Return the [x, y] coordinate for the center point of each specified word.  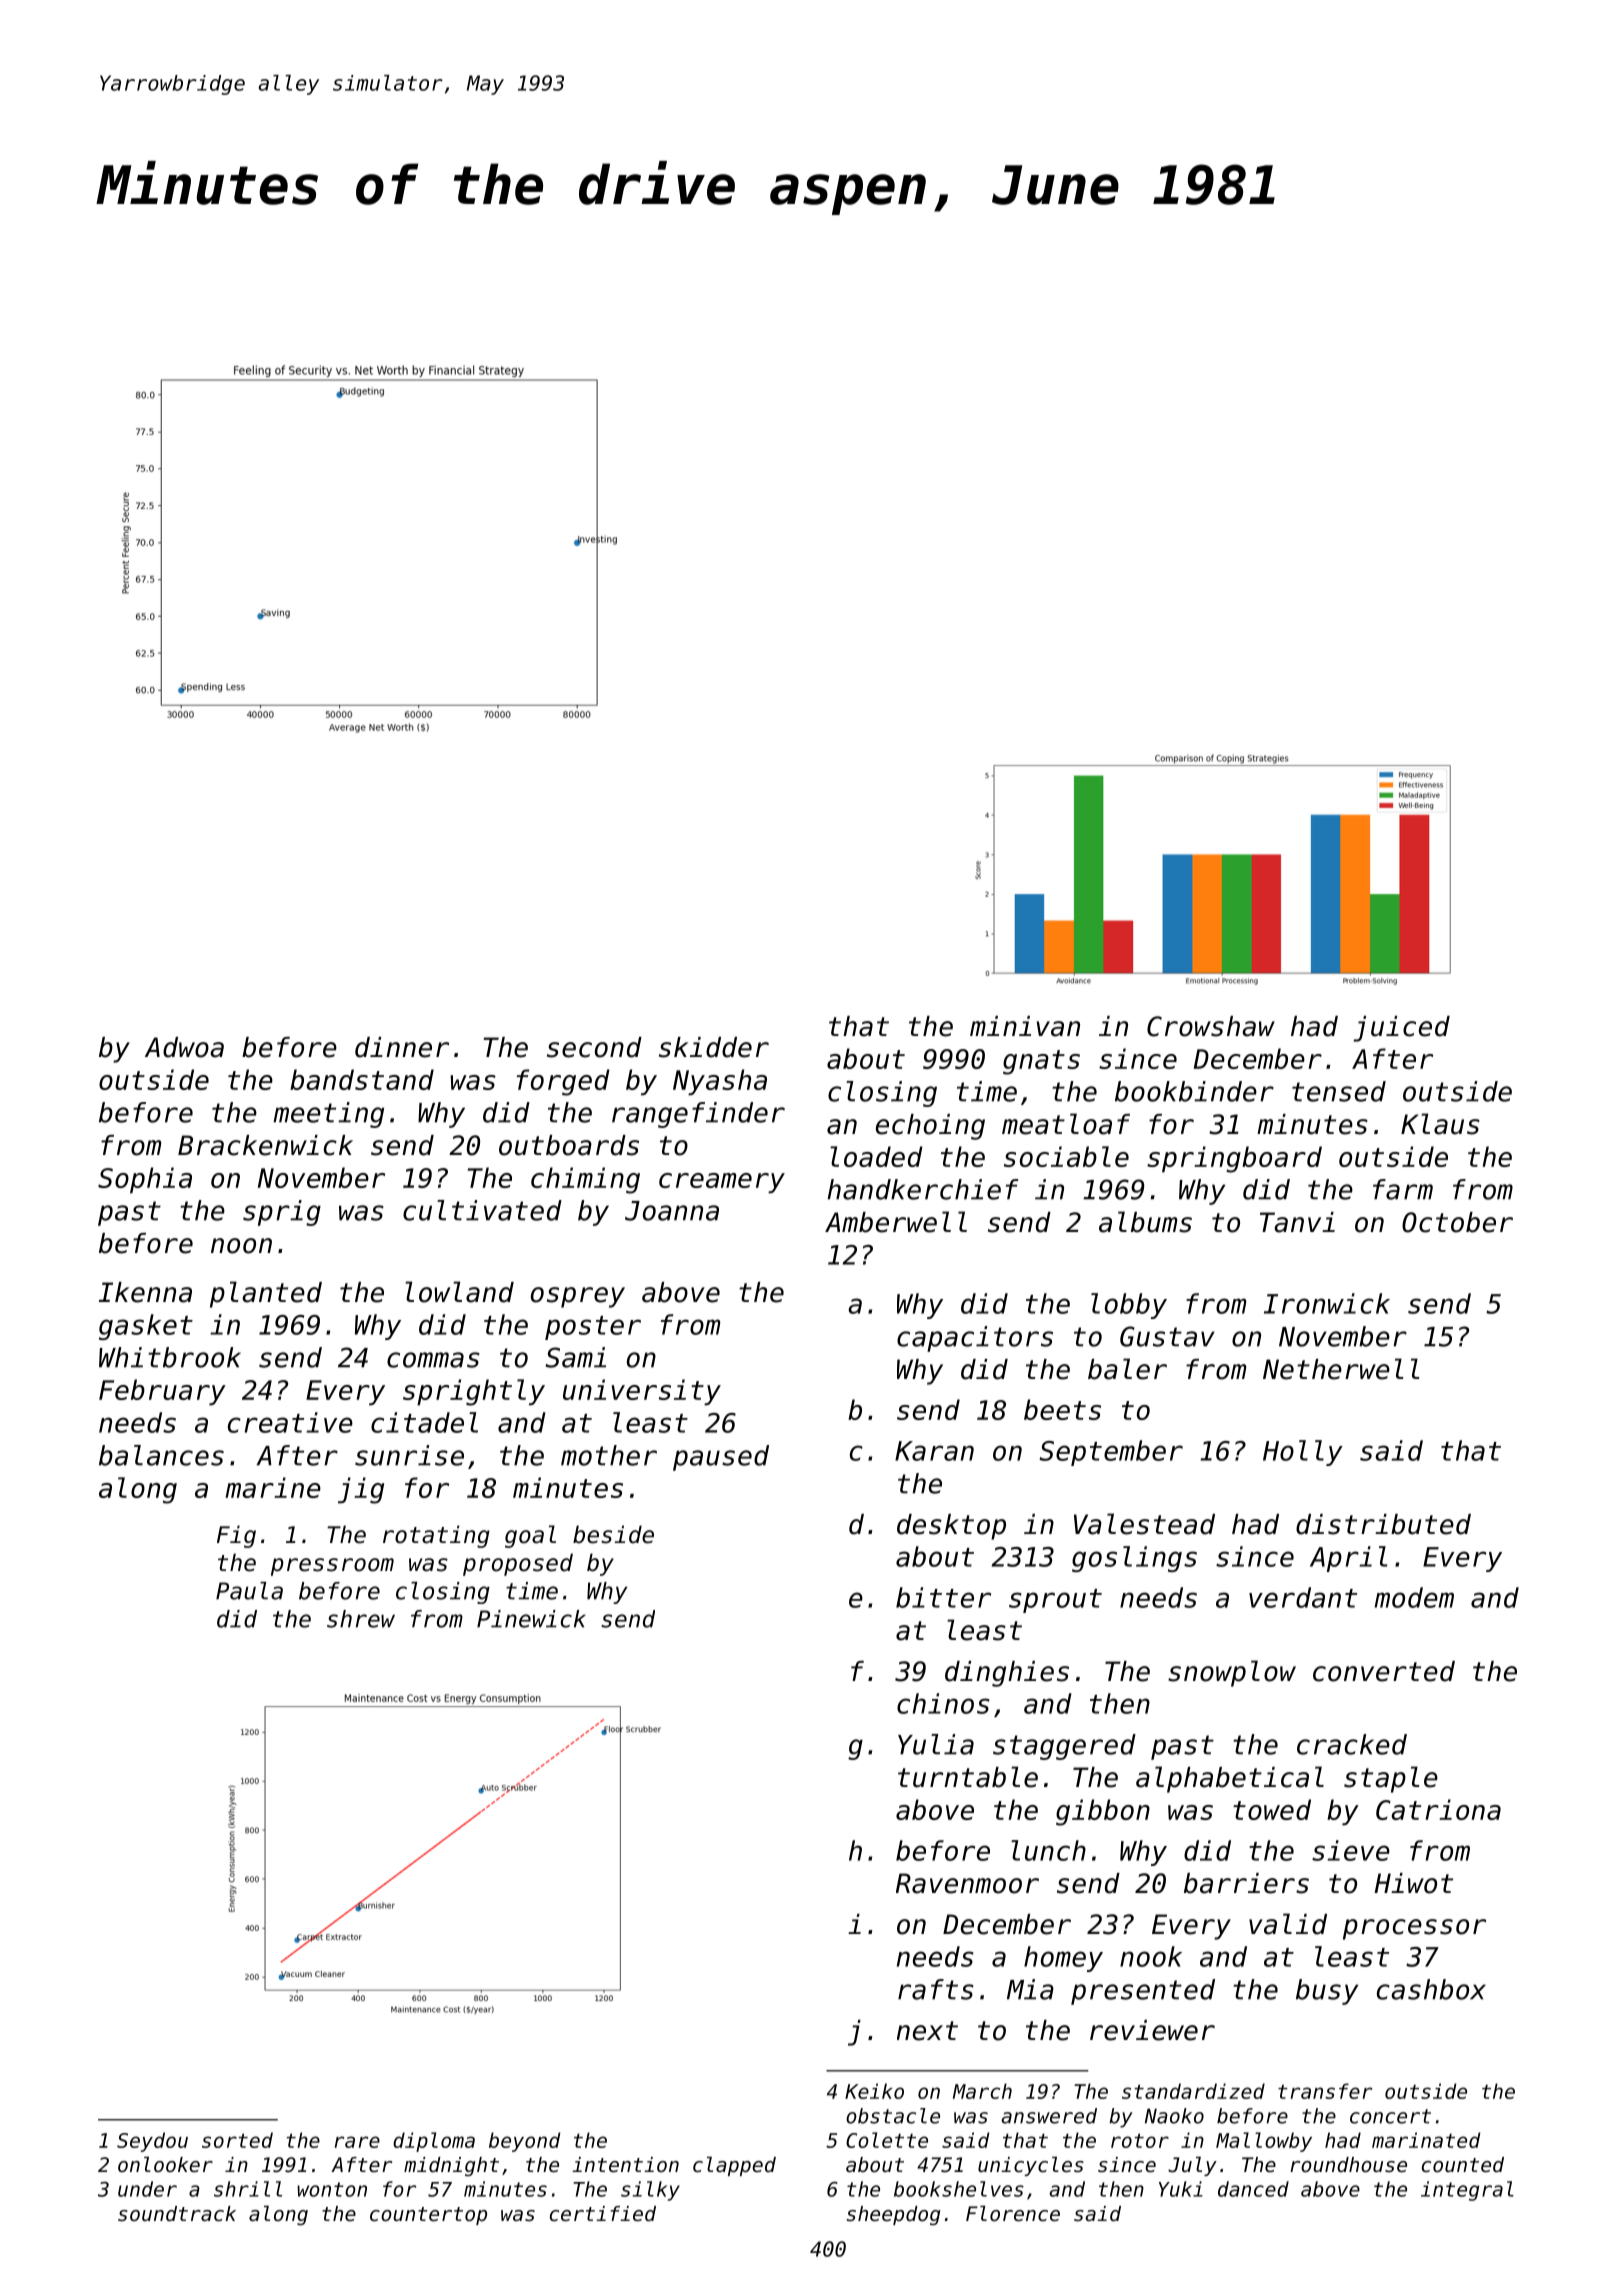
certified [603, 2214]
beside [613, 1534]
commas [433, 1360]
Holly [1303, 1453]
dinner [402, 1047]
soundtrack [177, 2214]
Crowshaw [1211, 1026]
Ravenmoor [967, 1883]
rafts [936, 1989]
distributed [1383, 1524]
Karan [934, 1451]
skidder [714, 1047]
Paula [249, 1591]
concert [1390, 2116]
